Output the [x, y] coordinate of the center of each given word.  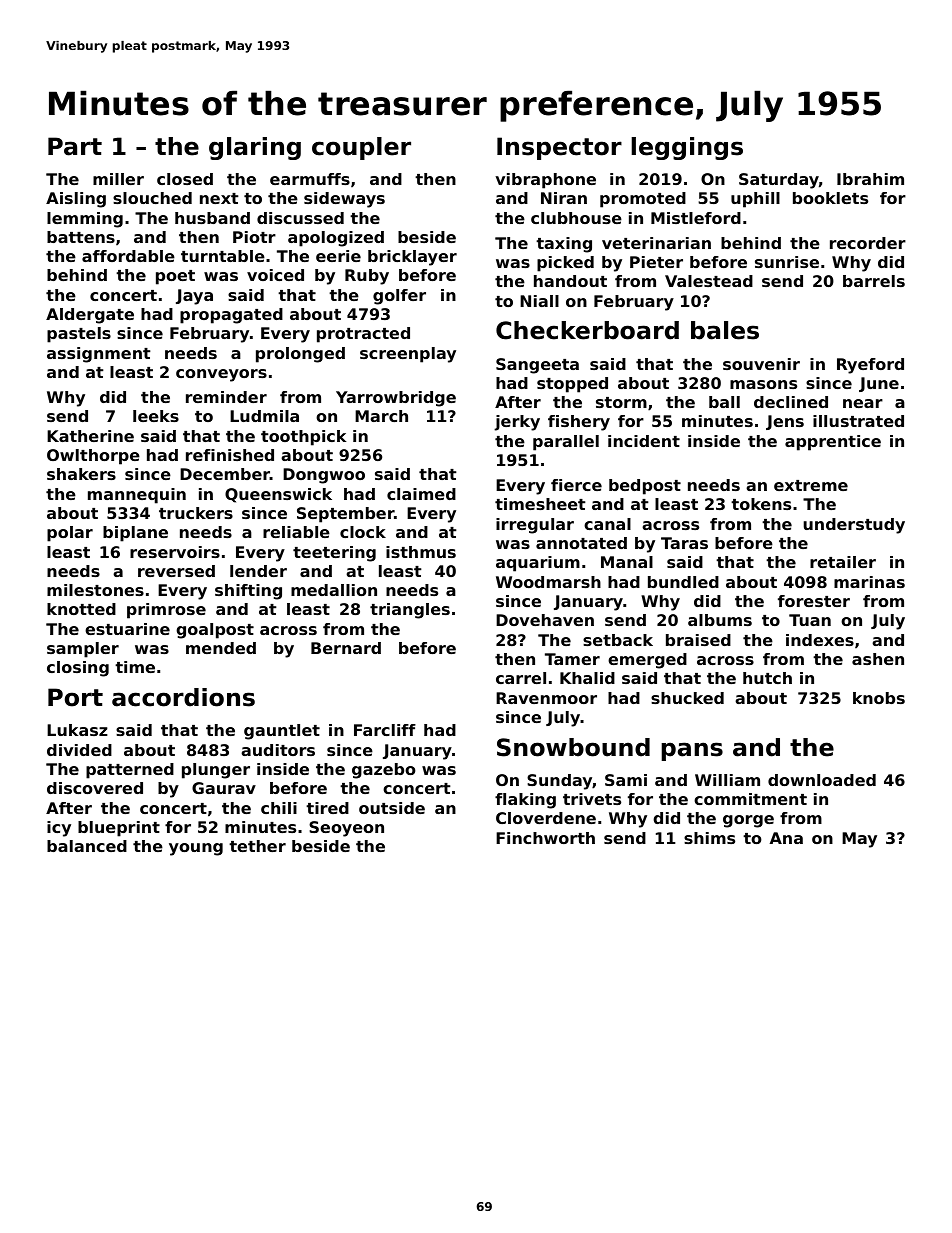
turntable [223, 256]
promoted [643, 200]
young [196, 849]
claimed [421, 494]
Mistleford [696, 218]
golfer [399, 297]
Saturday [779, 181]
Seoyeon [346, 829]
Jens [785, 422]
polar [70, 534]
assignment [99, 355]
